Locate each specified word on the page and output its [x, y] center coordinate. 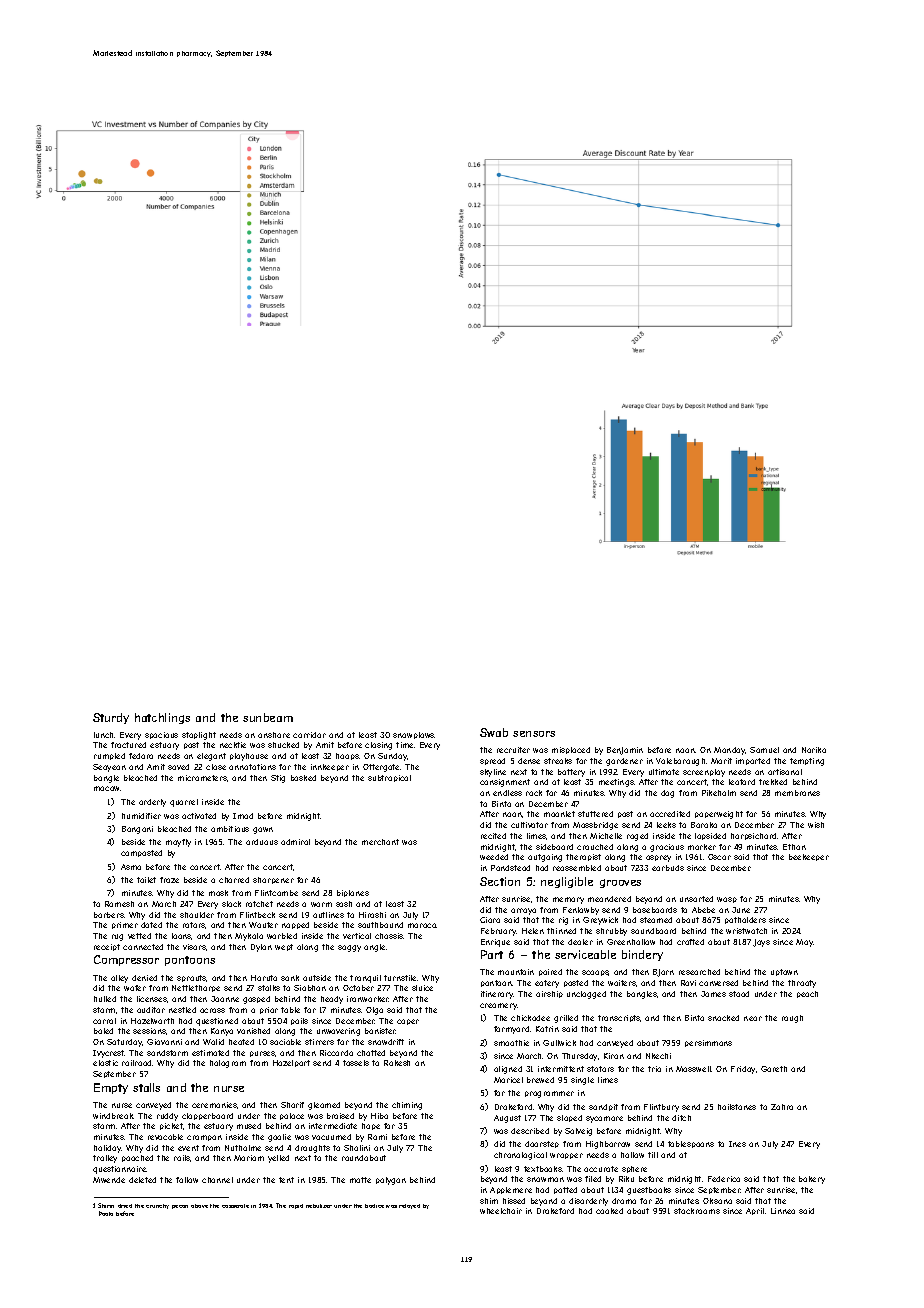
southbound [380, 925]
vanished [253, 1031]
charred [234, 880]
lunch [104, 735]
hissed [514, 1201]
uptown [784, 972]
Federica [724, 1179]
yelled [278, 1159]
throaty [802, 984]
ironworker [368, 999]
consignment [505, 783]
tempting [807, 762]
